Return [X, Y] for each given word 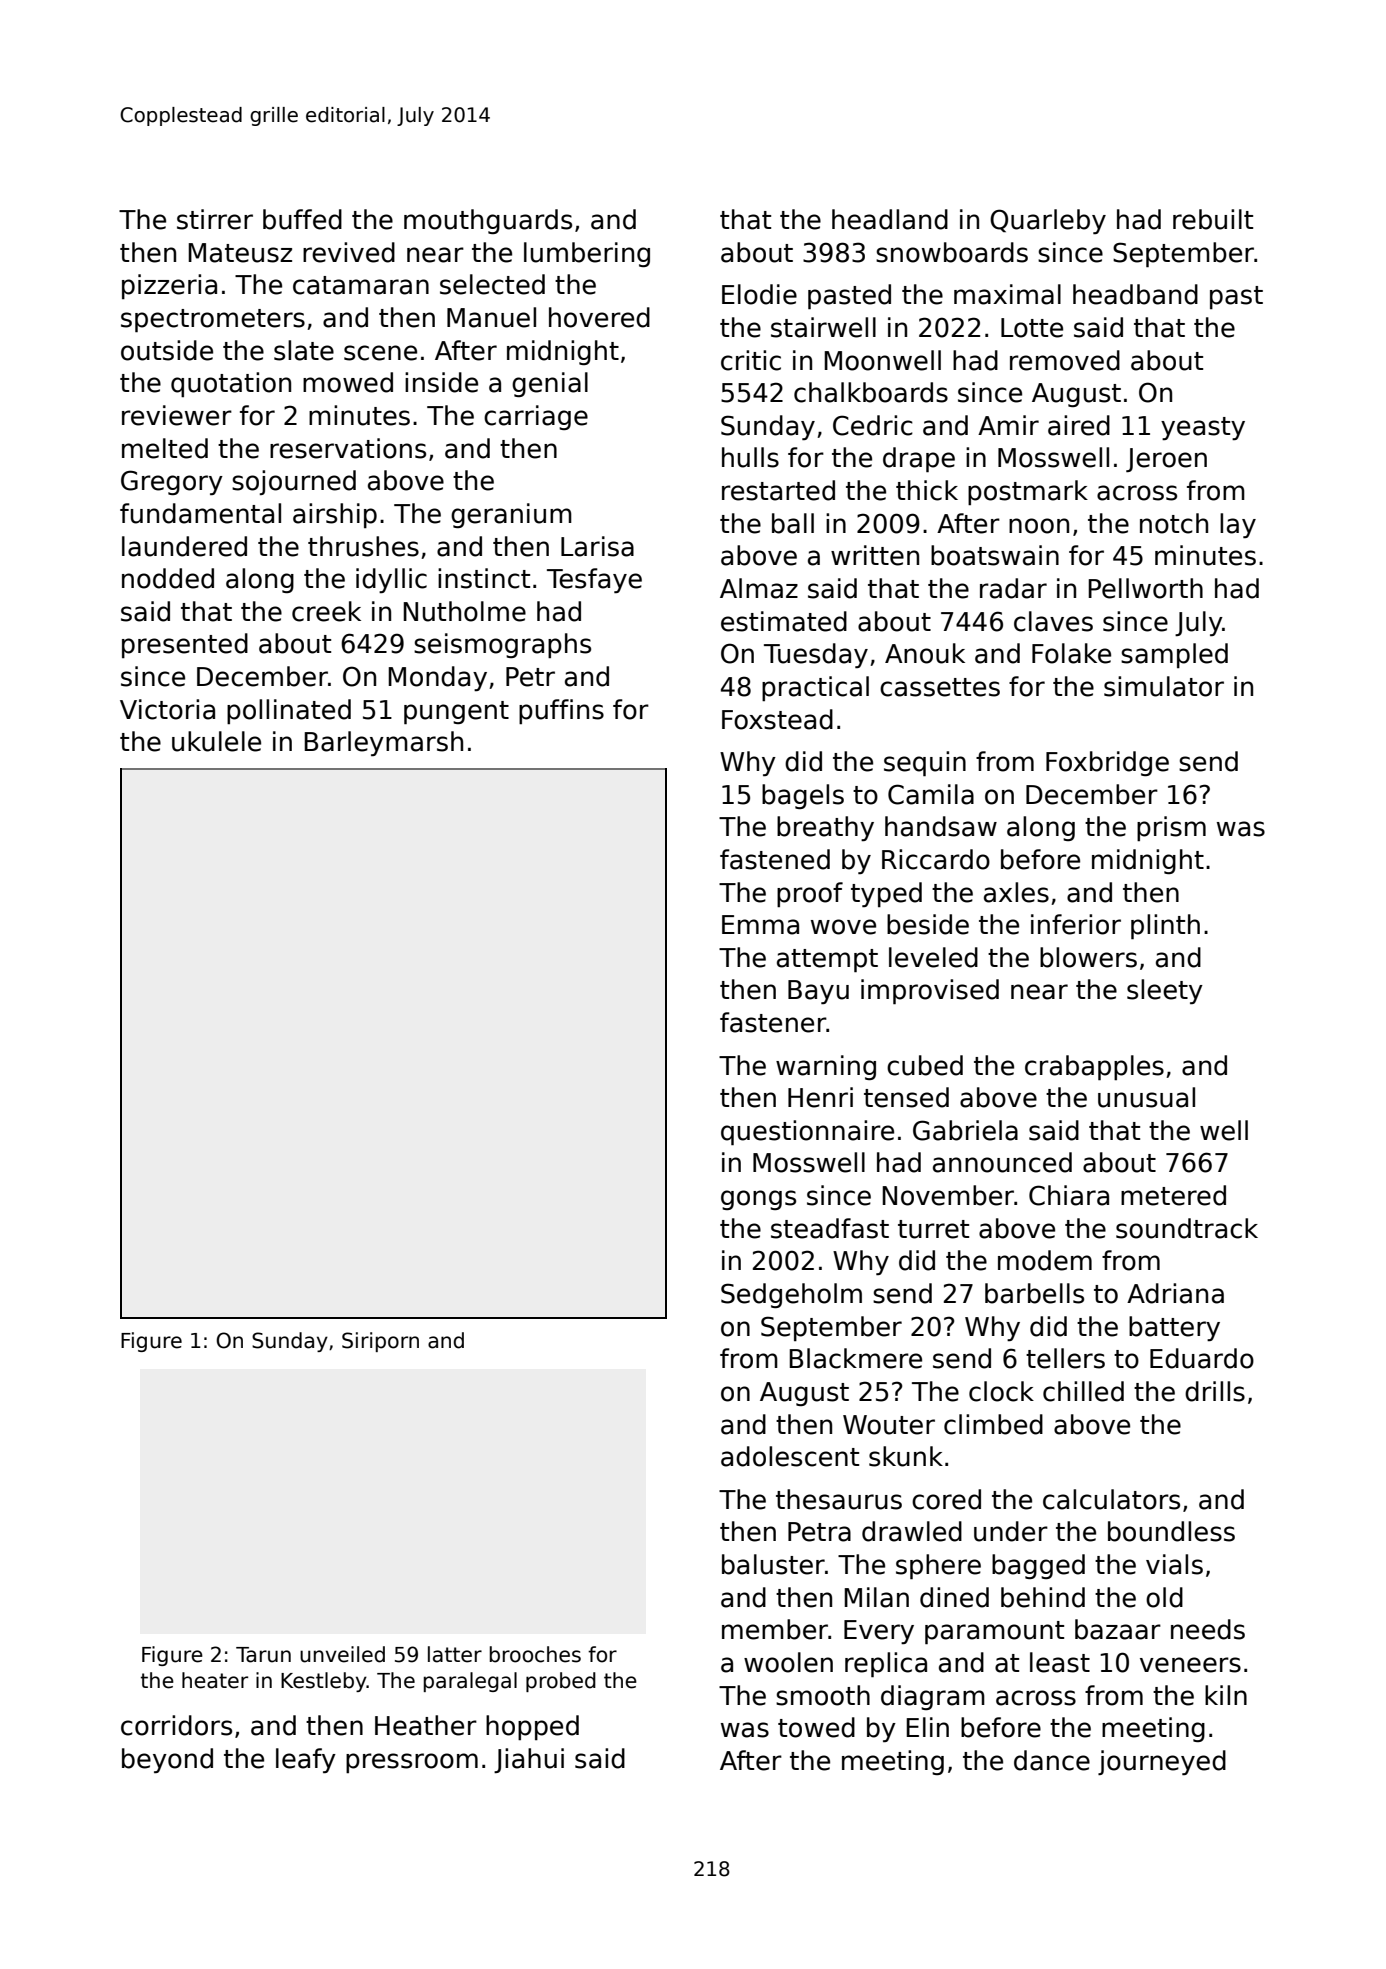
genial [550, 384]
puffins [561, 711]
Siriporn [380, 1342]
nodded [168, 578]
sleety [1165, 991]
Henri [820, 1097]
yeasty [1203, 428]
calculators [1111, 1499]
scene [380, 353]
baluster [773, 1564]
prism [1171, 828]
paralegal [470, 1682]
